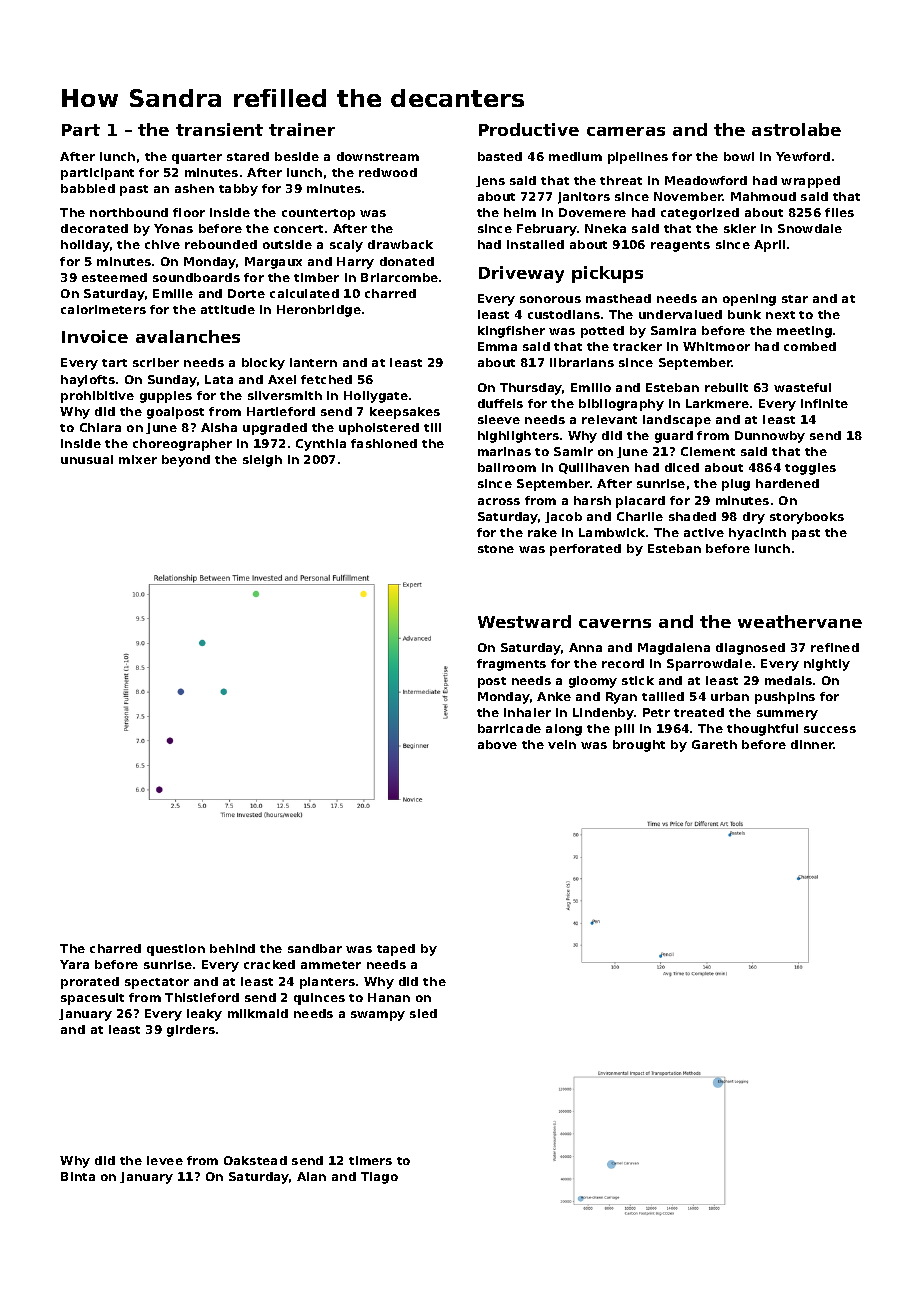 This document has height=1308, width=924. I want to click on Heronbridge, so click(319, 311).
